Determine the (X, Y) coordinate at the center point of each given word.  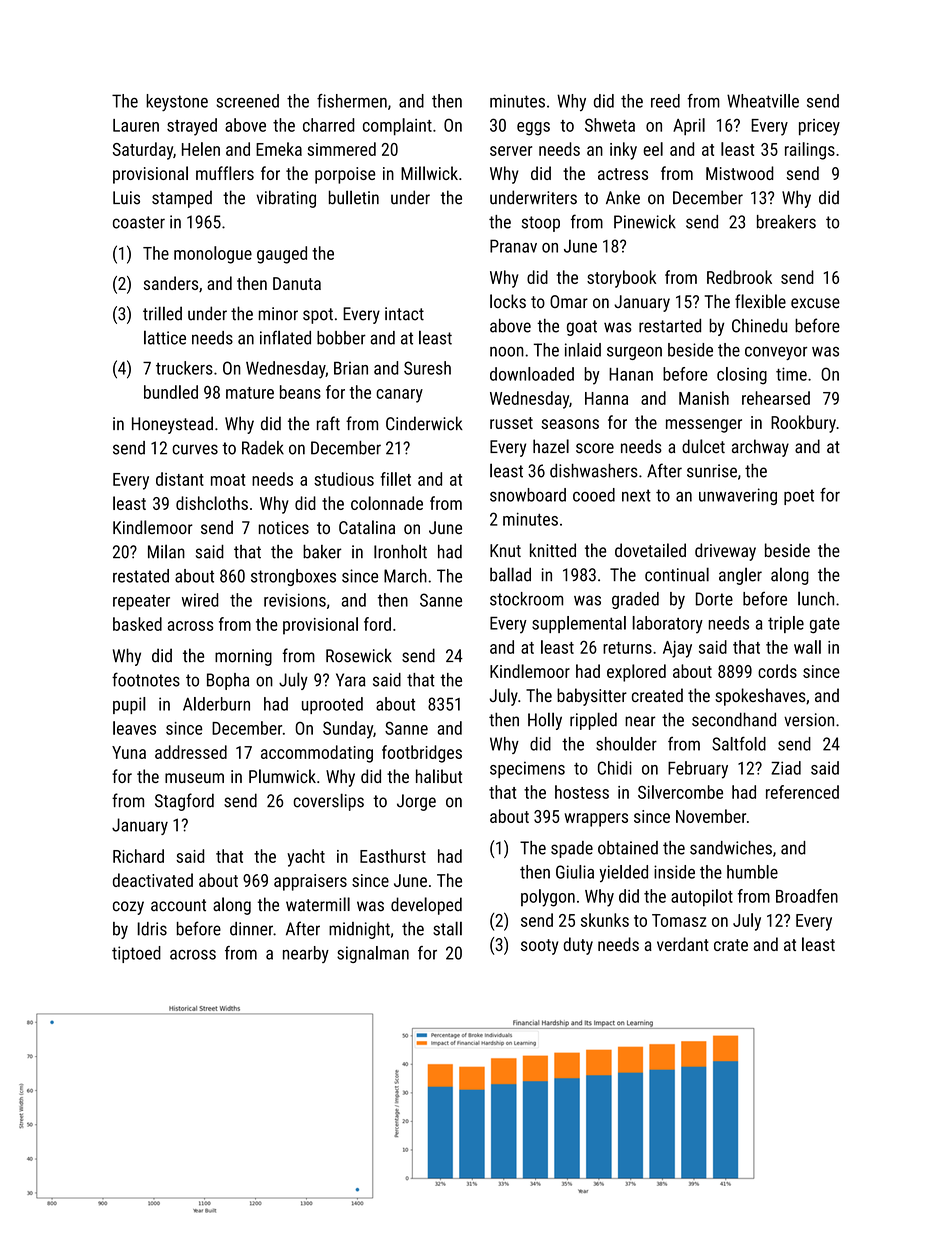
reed (665, 101)
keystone (177, 102)
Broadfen (807, 896)
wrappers (596, 820)
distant (180, 479)
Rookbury (803, 424)
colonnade (387, 503)
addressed (191, 752)
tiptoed (136, 954)
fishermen (352, 101)
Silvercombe (680, 792)
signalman (373, 954)
